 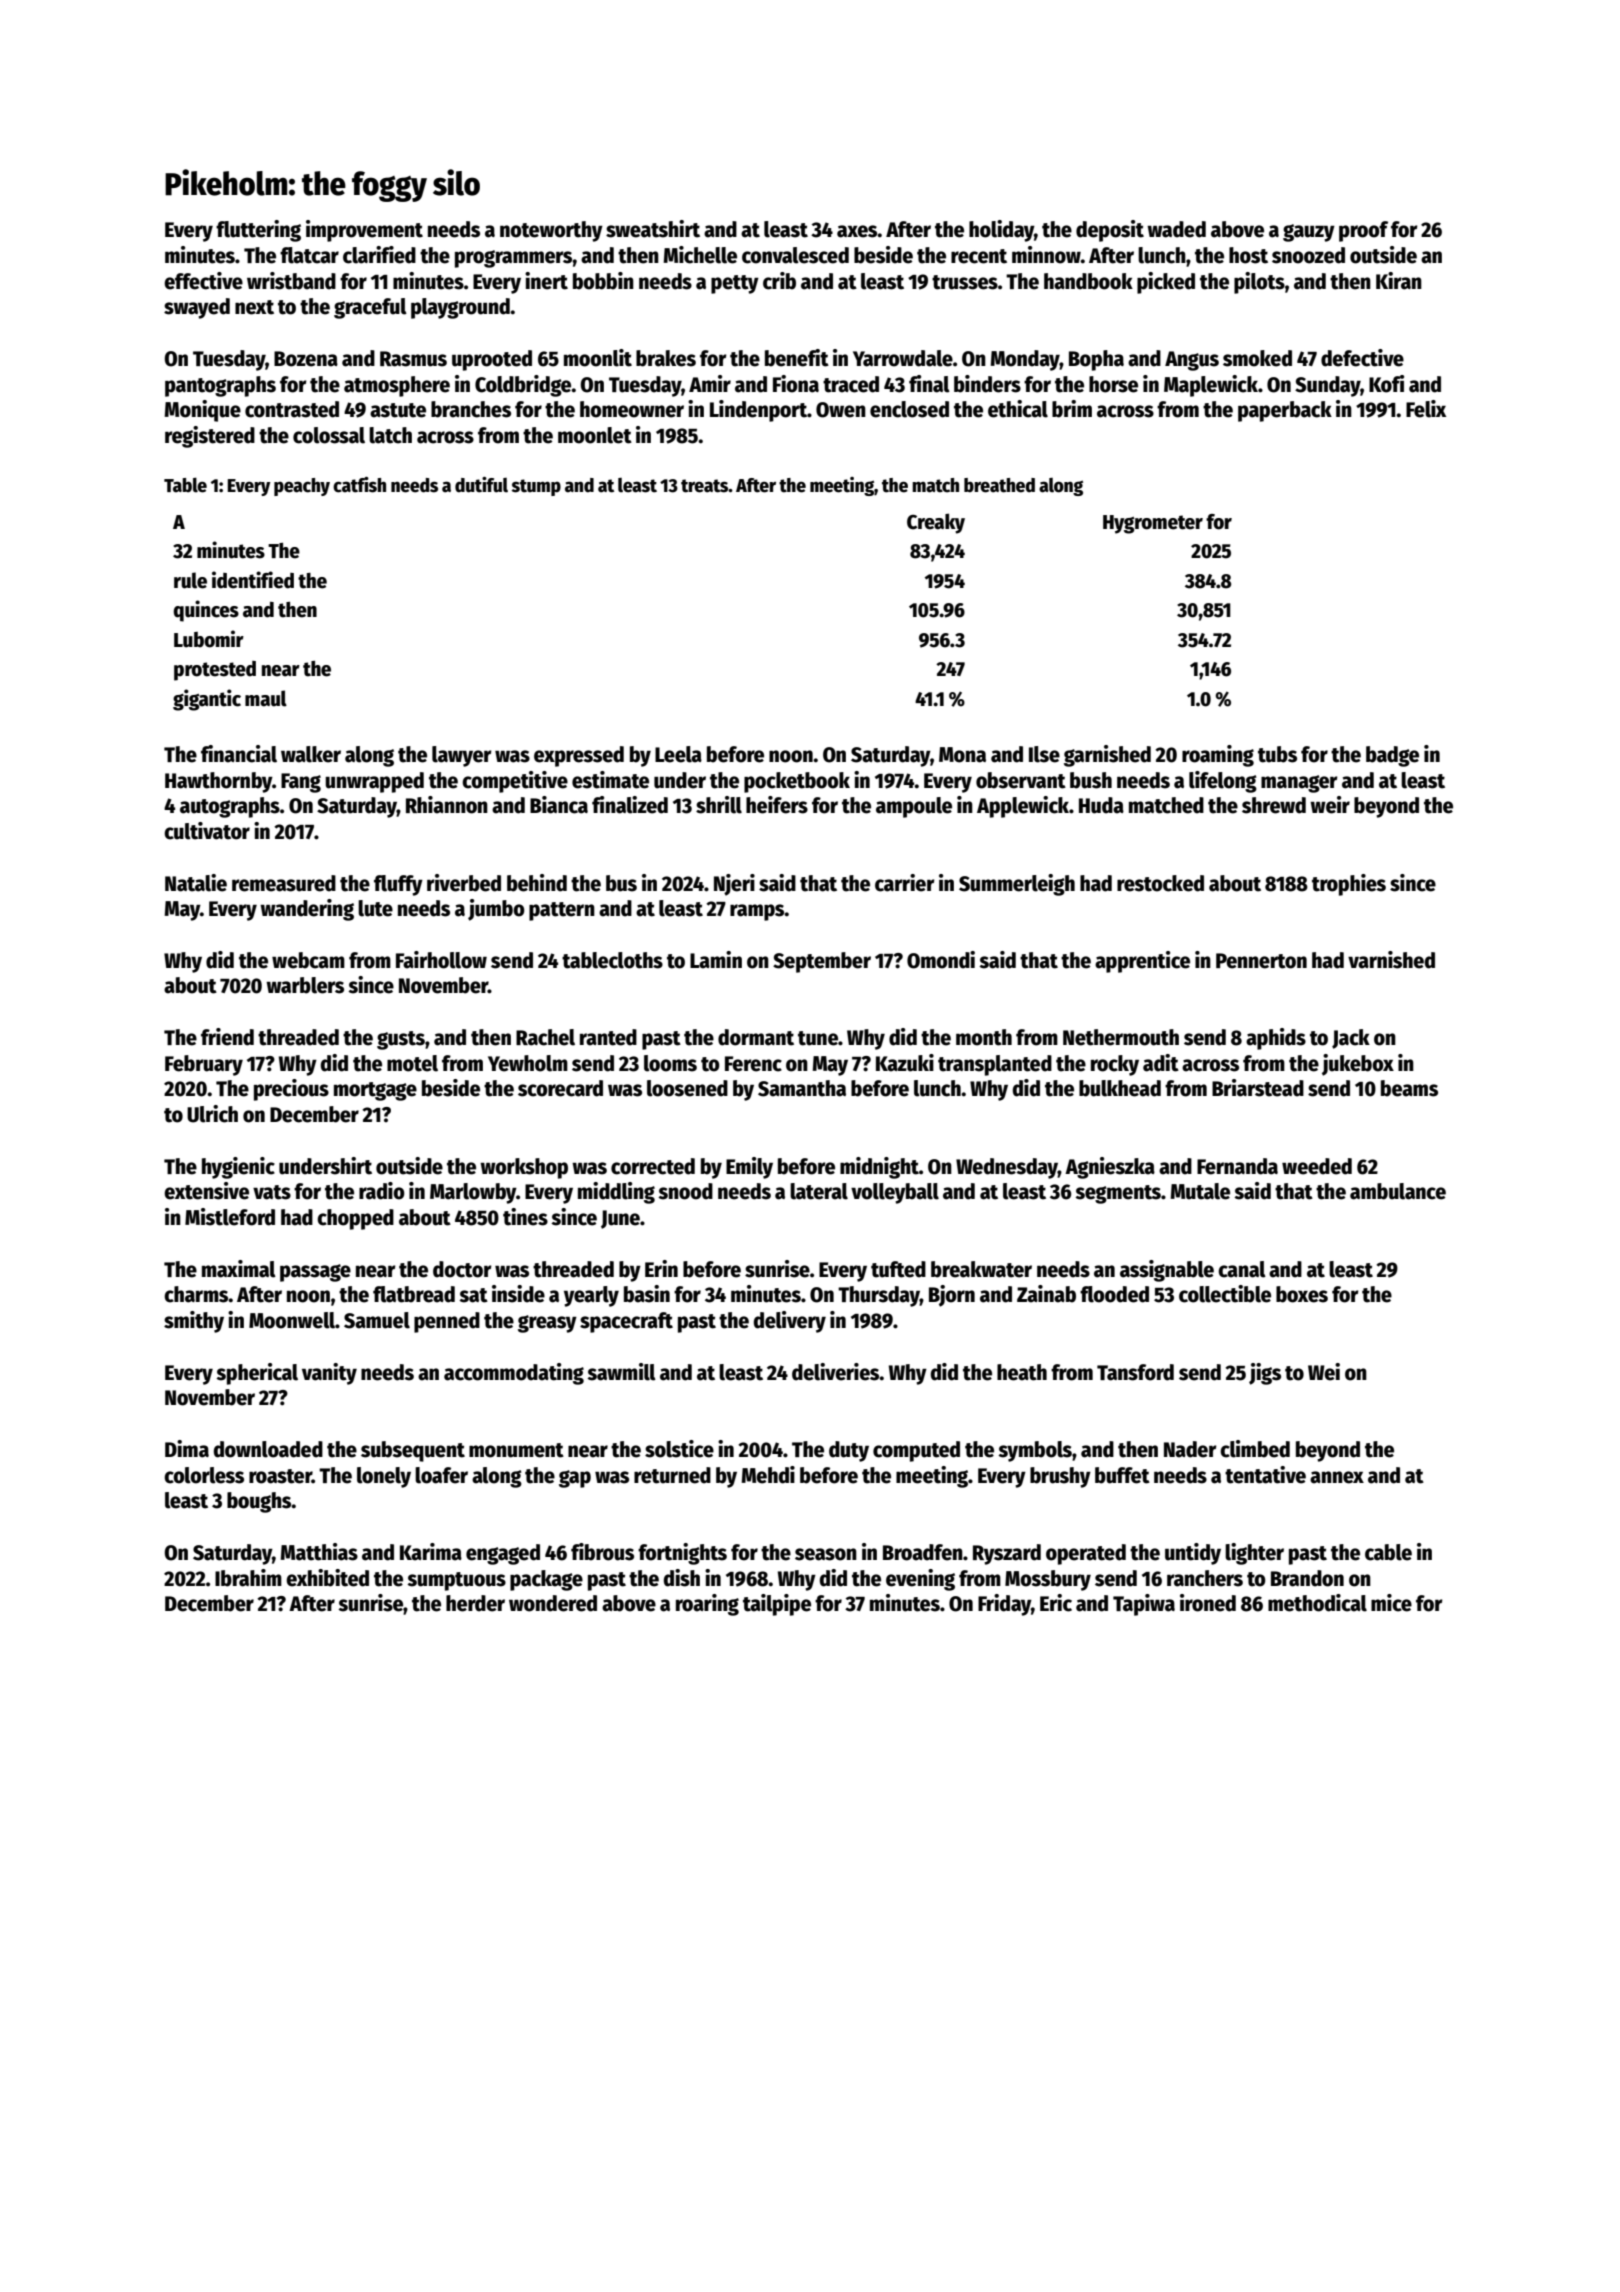 I want to click on tailpipe, so click(x=777, y=1605).
